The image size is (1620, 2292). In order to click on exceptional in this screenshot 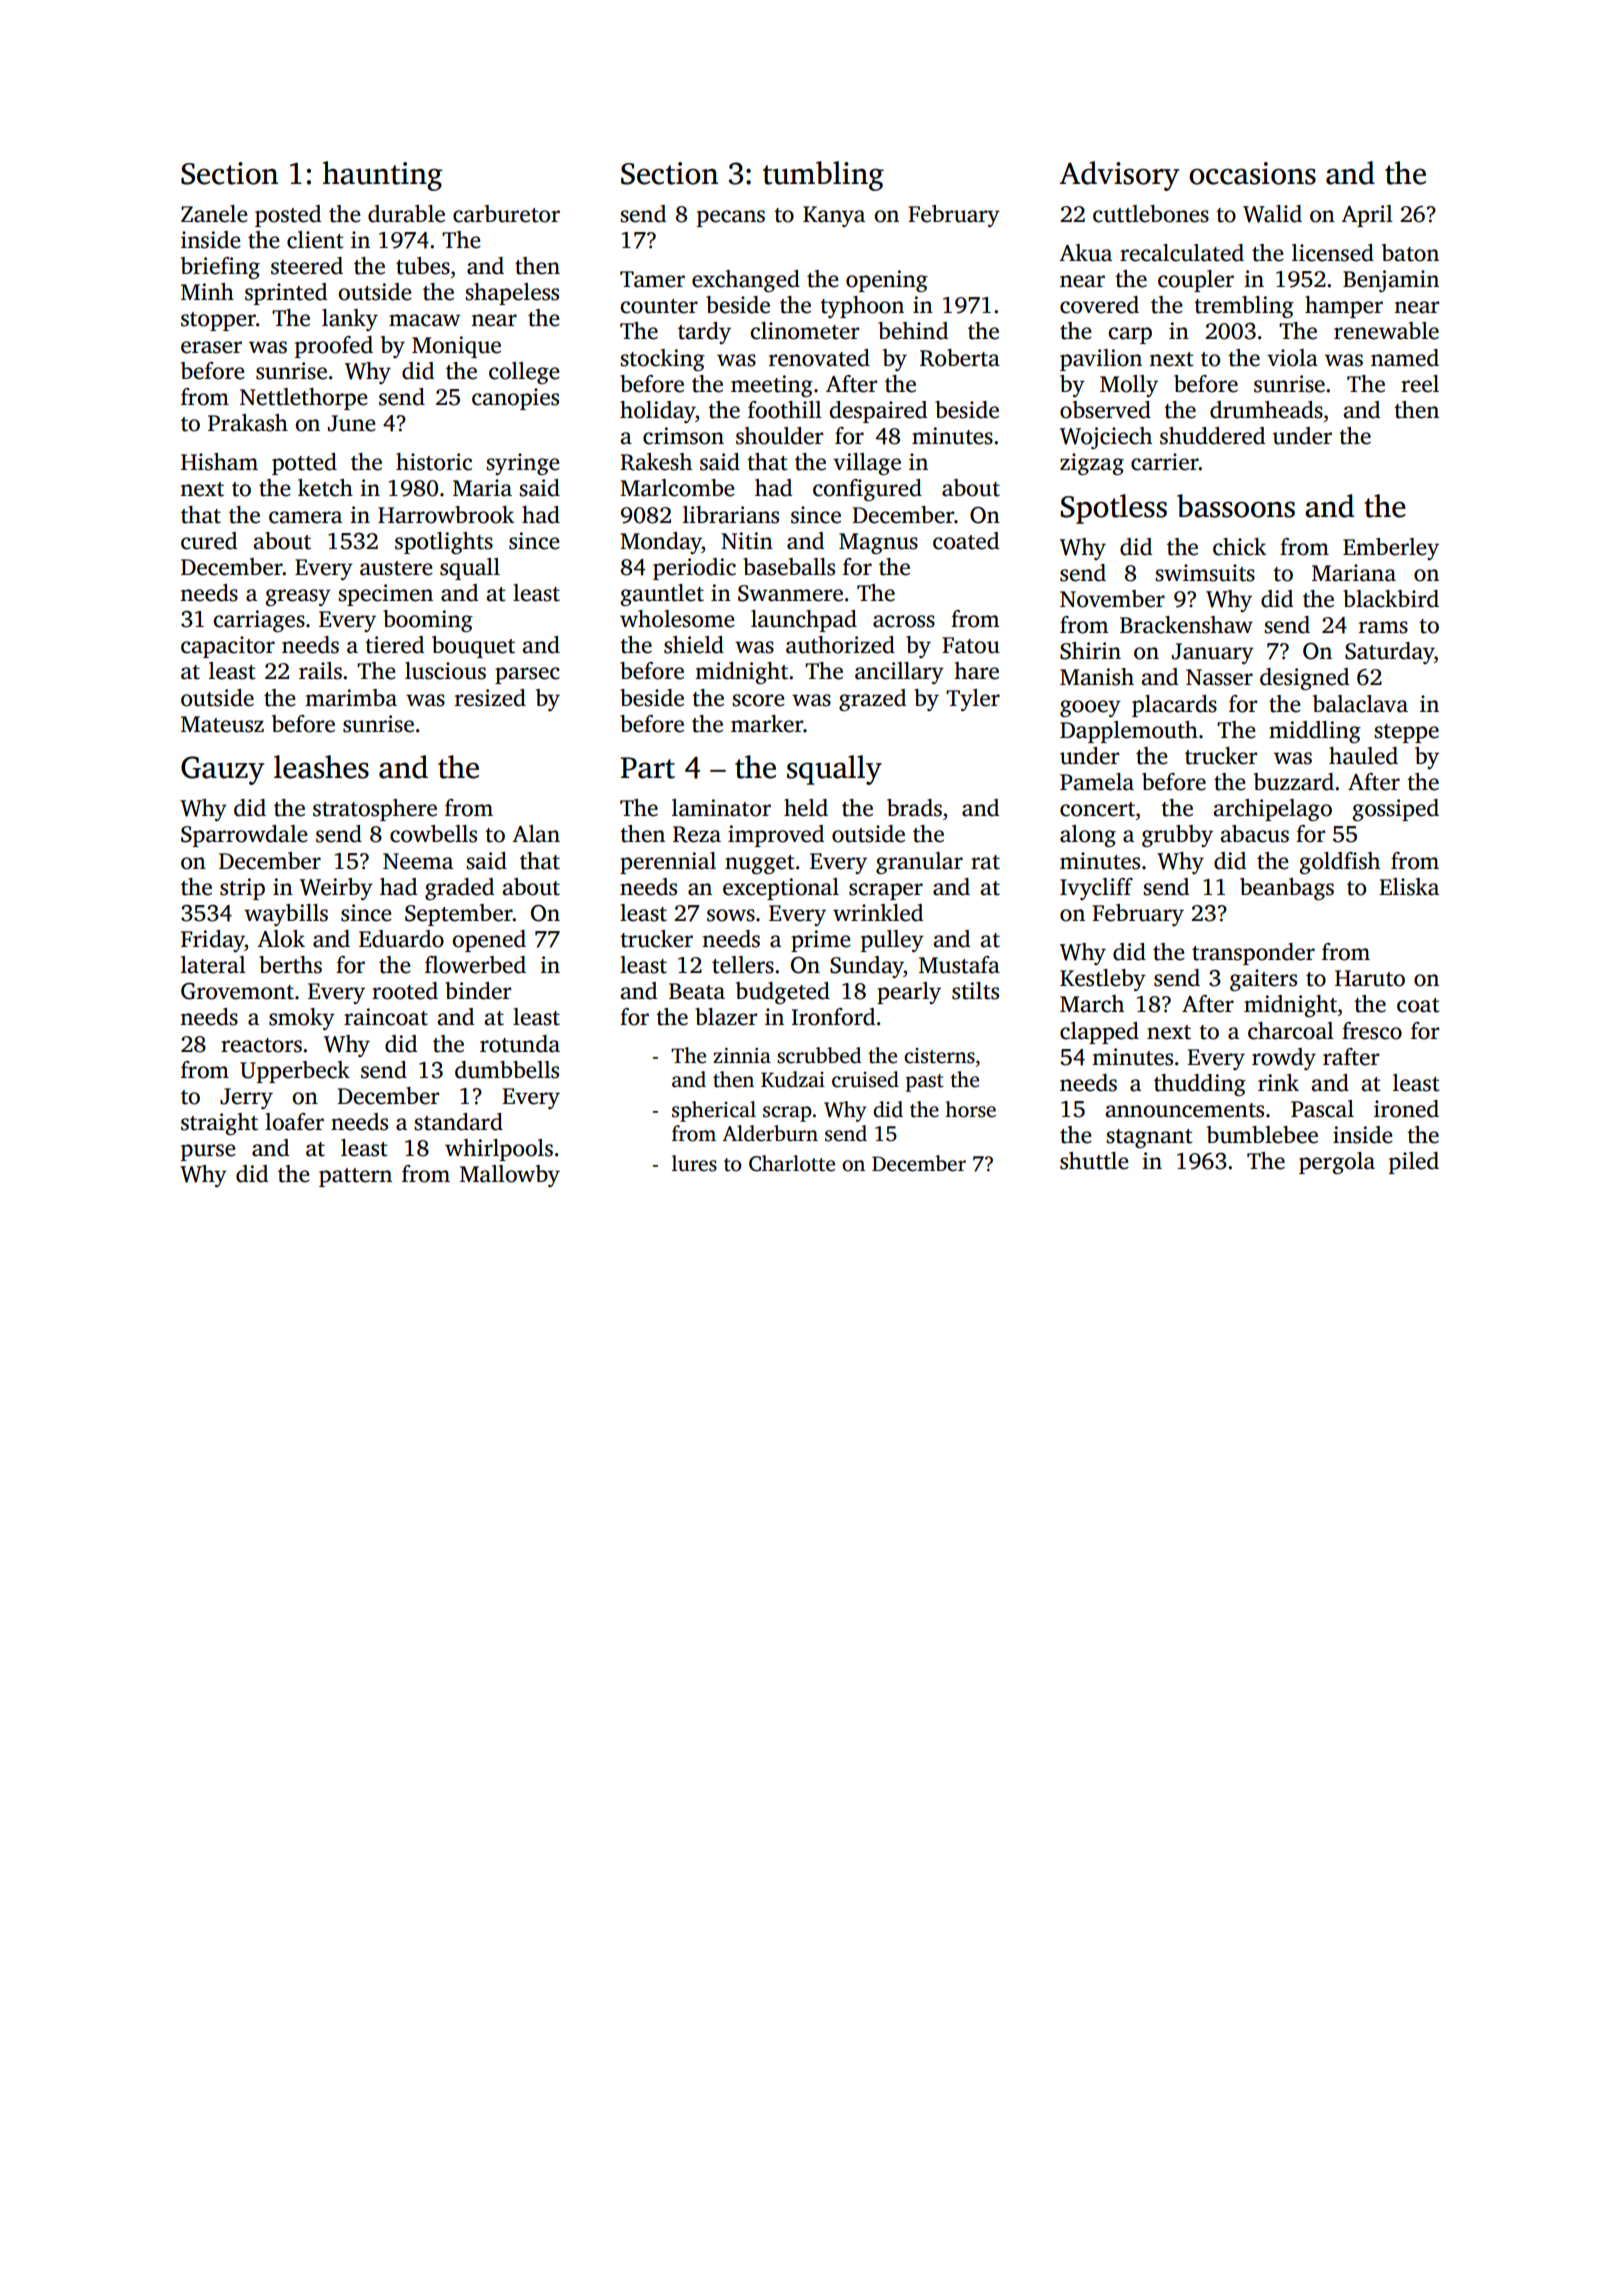, I will do `click(781, 889)`.
